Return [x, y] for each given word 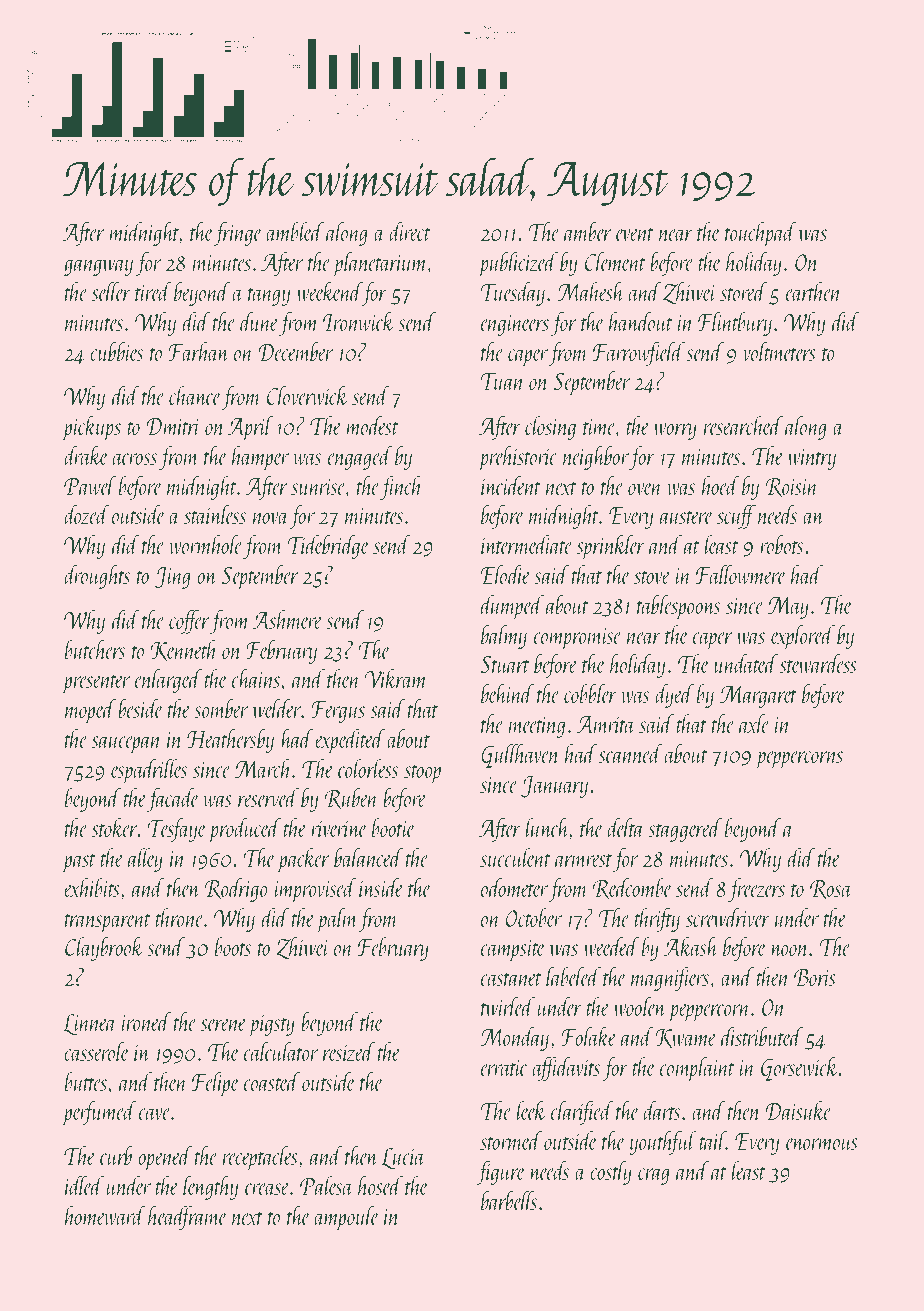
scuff [736, 517]
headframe [187, 1218]
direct [410, 231]
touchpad [761, 234]
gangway [98, 267]
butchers [95, 649]
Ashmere [288, 619]
